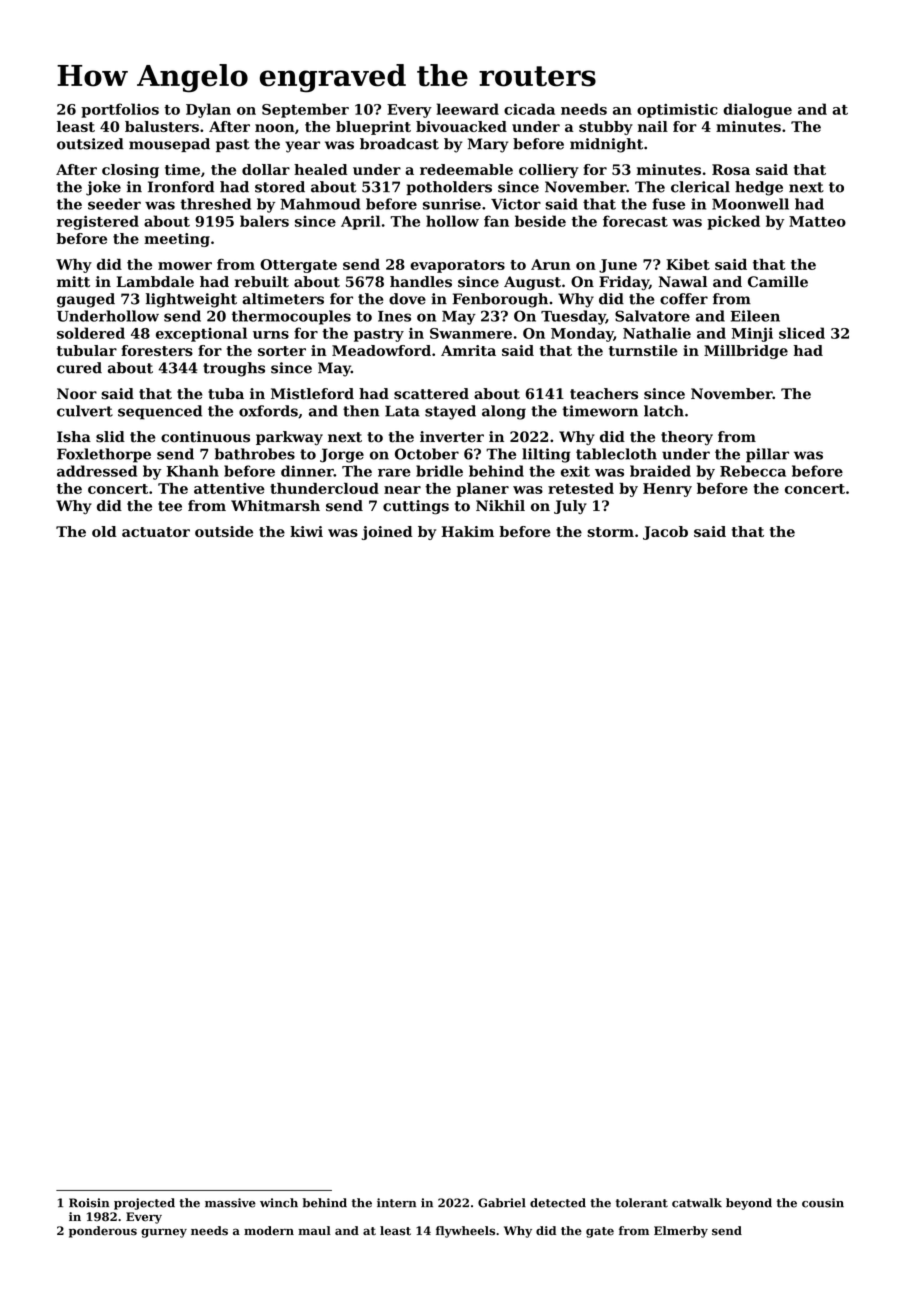 The width and height of the image is (908, 1316). I want to click on outside, so click(224, 531).
